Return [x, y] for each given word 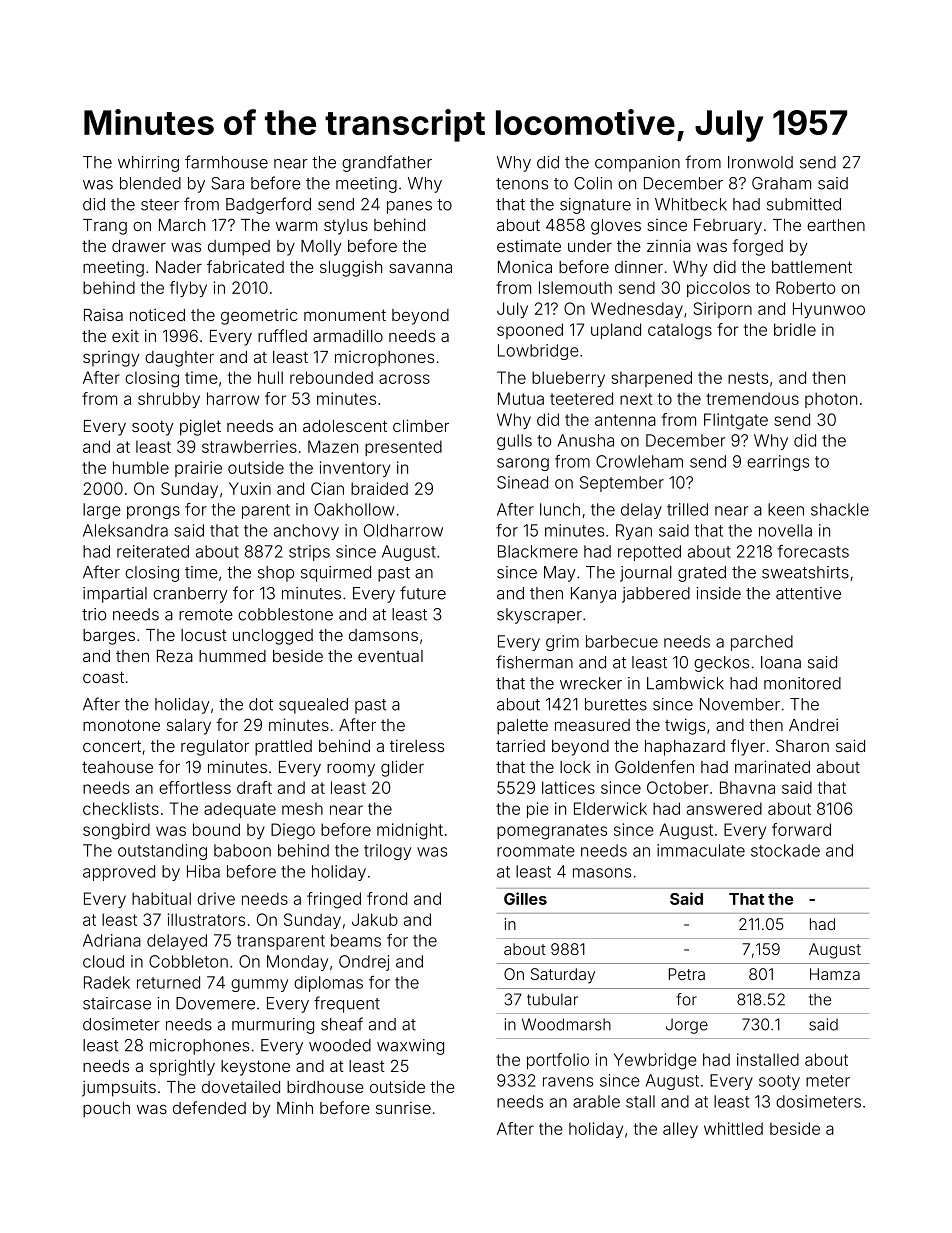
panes [409, 207]
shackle [840, 509]
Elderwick [610, 808]
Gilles [525, 898]
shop [276, 574]
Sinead [522, 482]
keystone [255, 1068]
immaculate [701, 850]
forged [757, 247]
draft [254, 787]
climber [421, 425]
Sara [227, 183]
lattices [568, 787]
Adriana [112, 940]
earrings [778, 463]
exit [125, 336]
